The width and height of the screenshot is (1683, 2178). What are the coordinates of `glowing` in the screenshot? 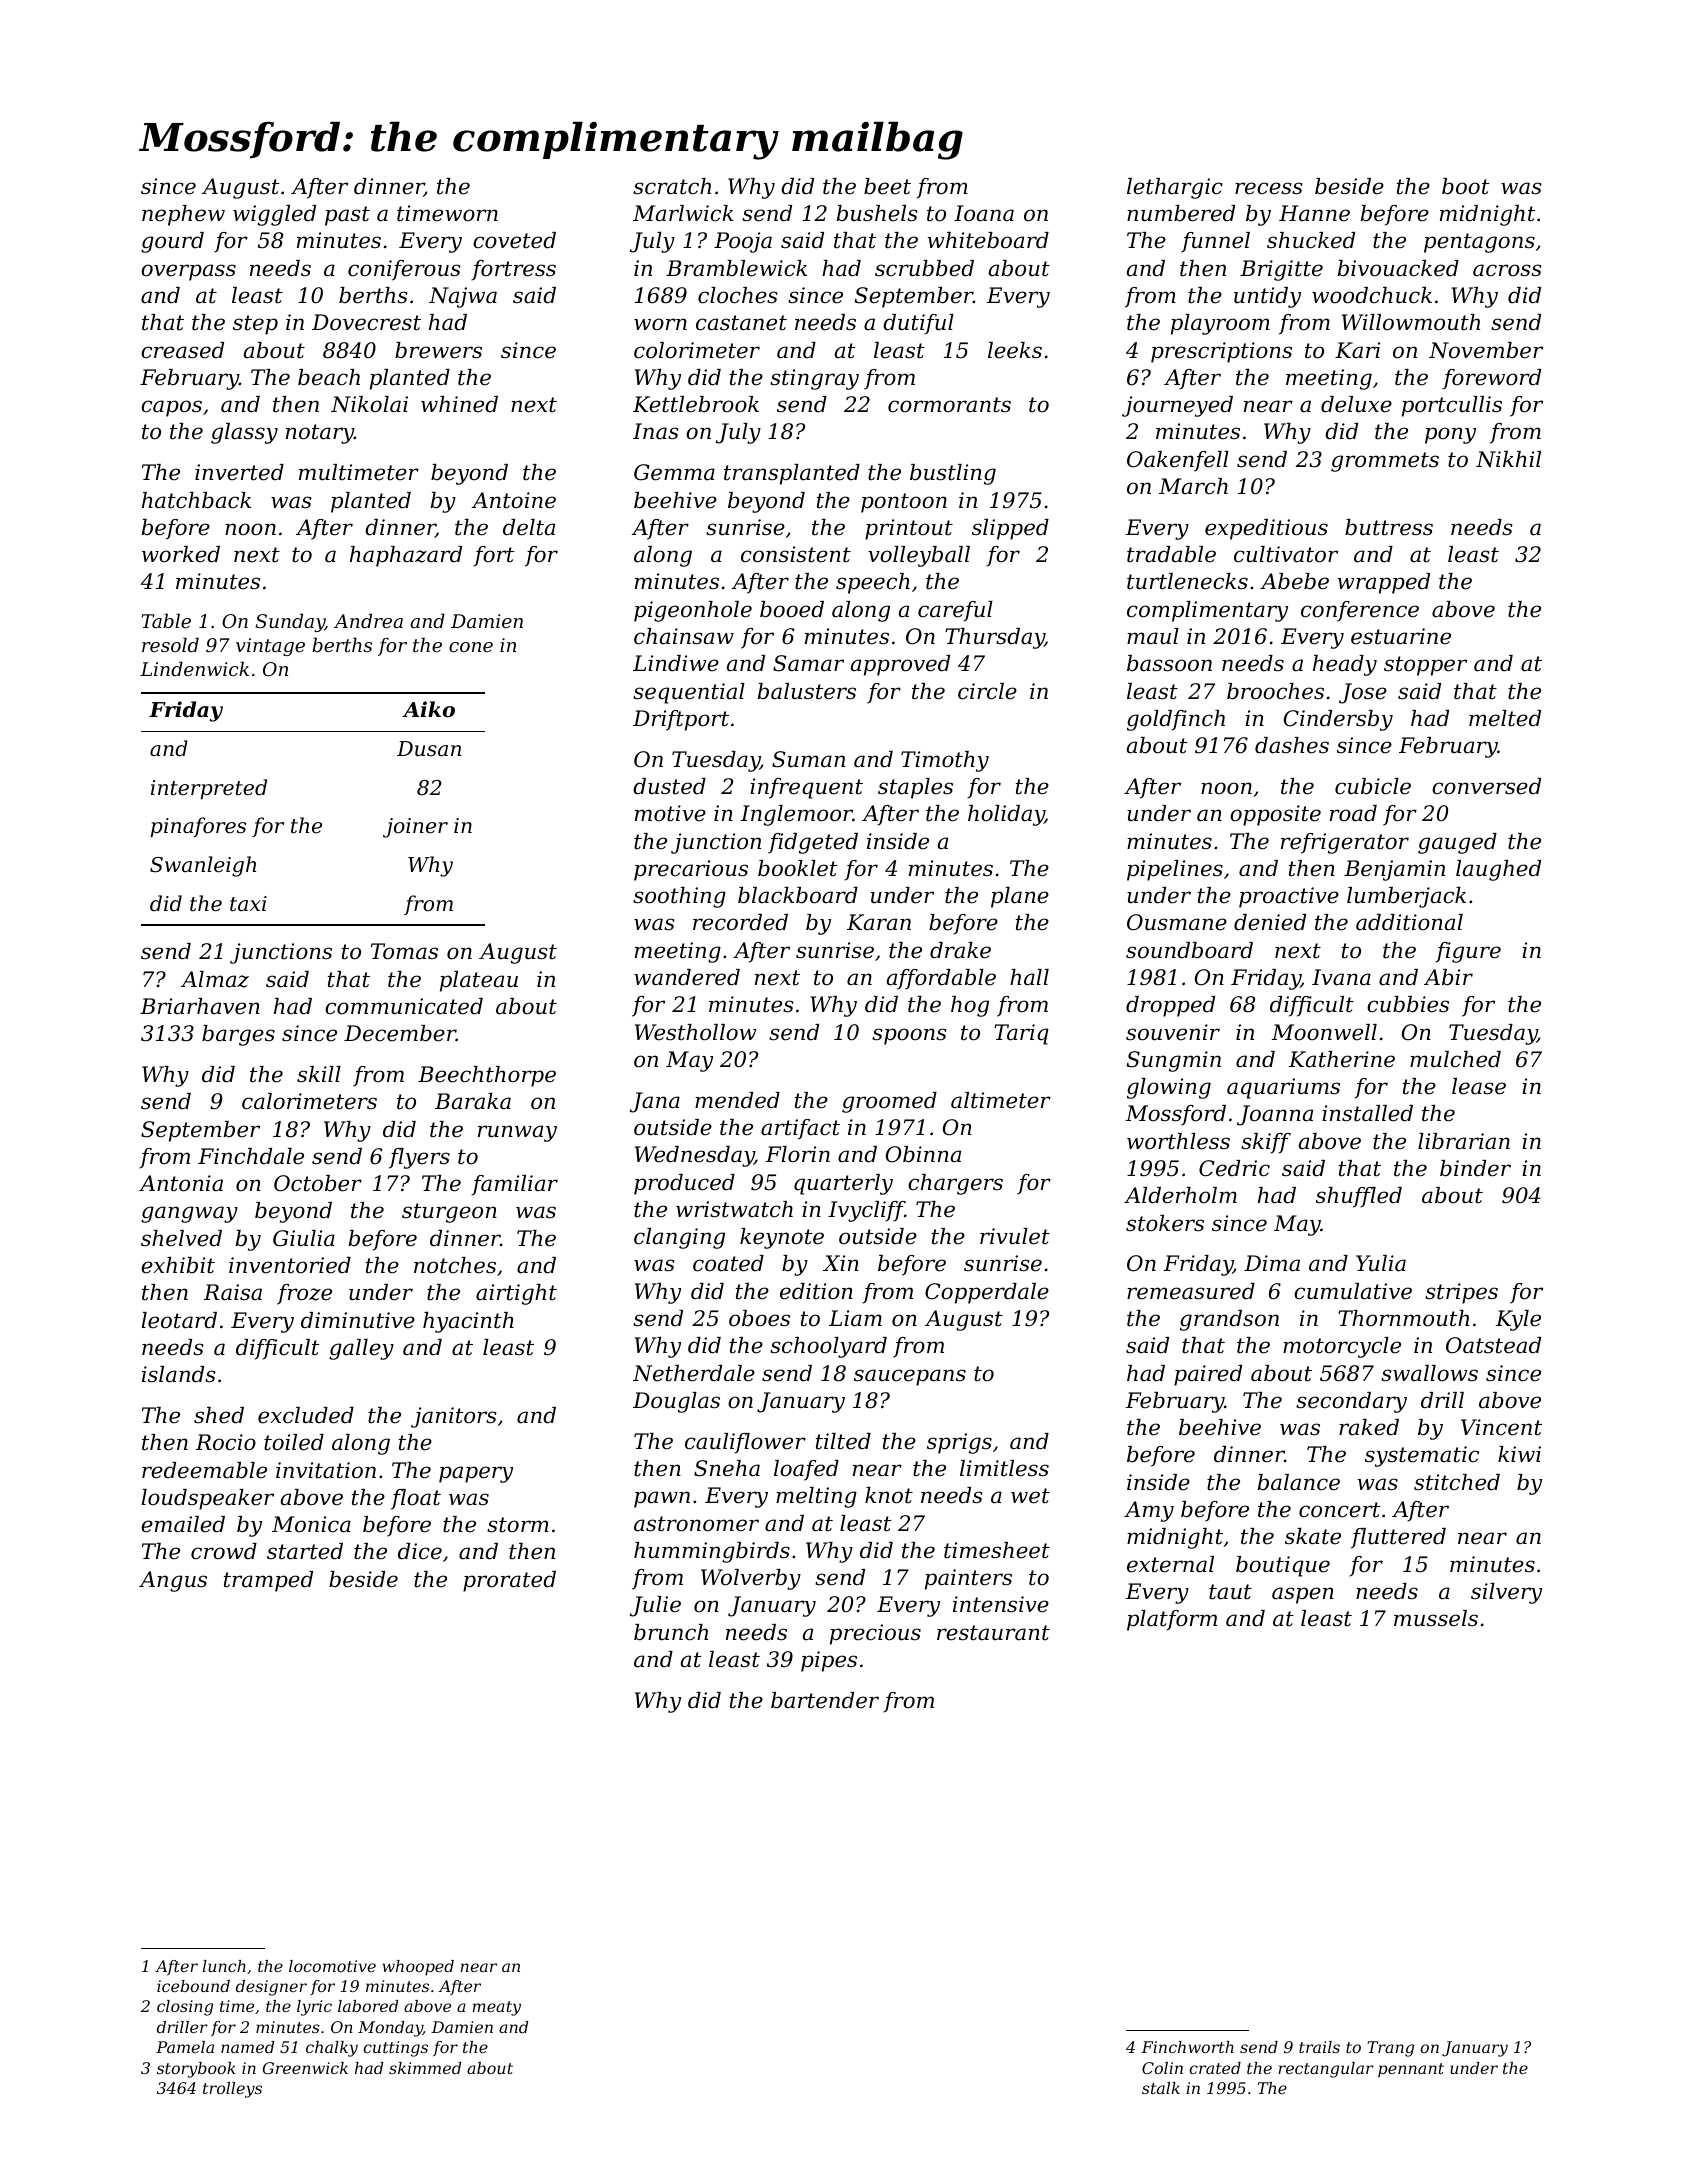 It's located at (1169, 1088).
